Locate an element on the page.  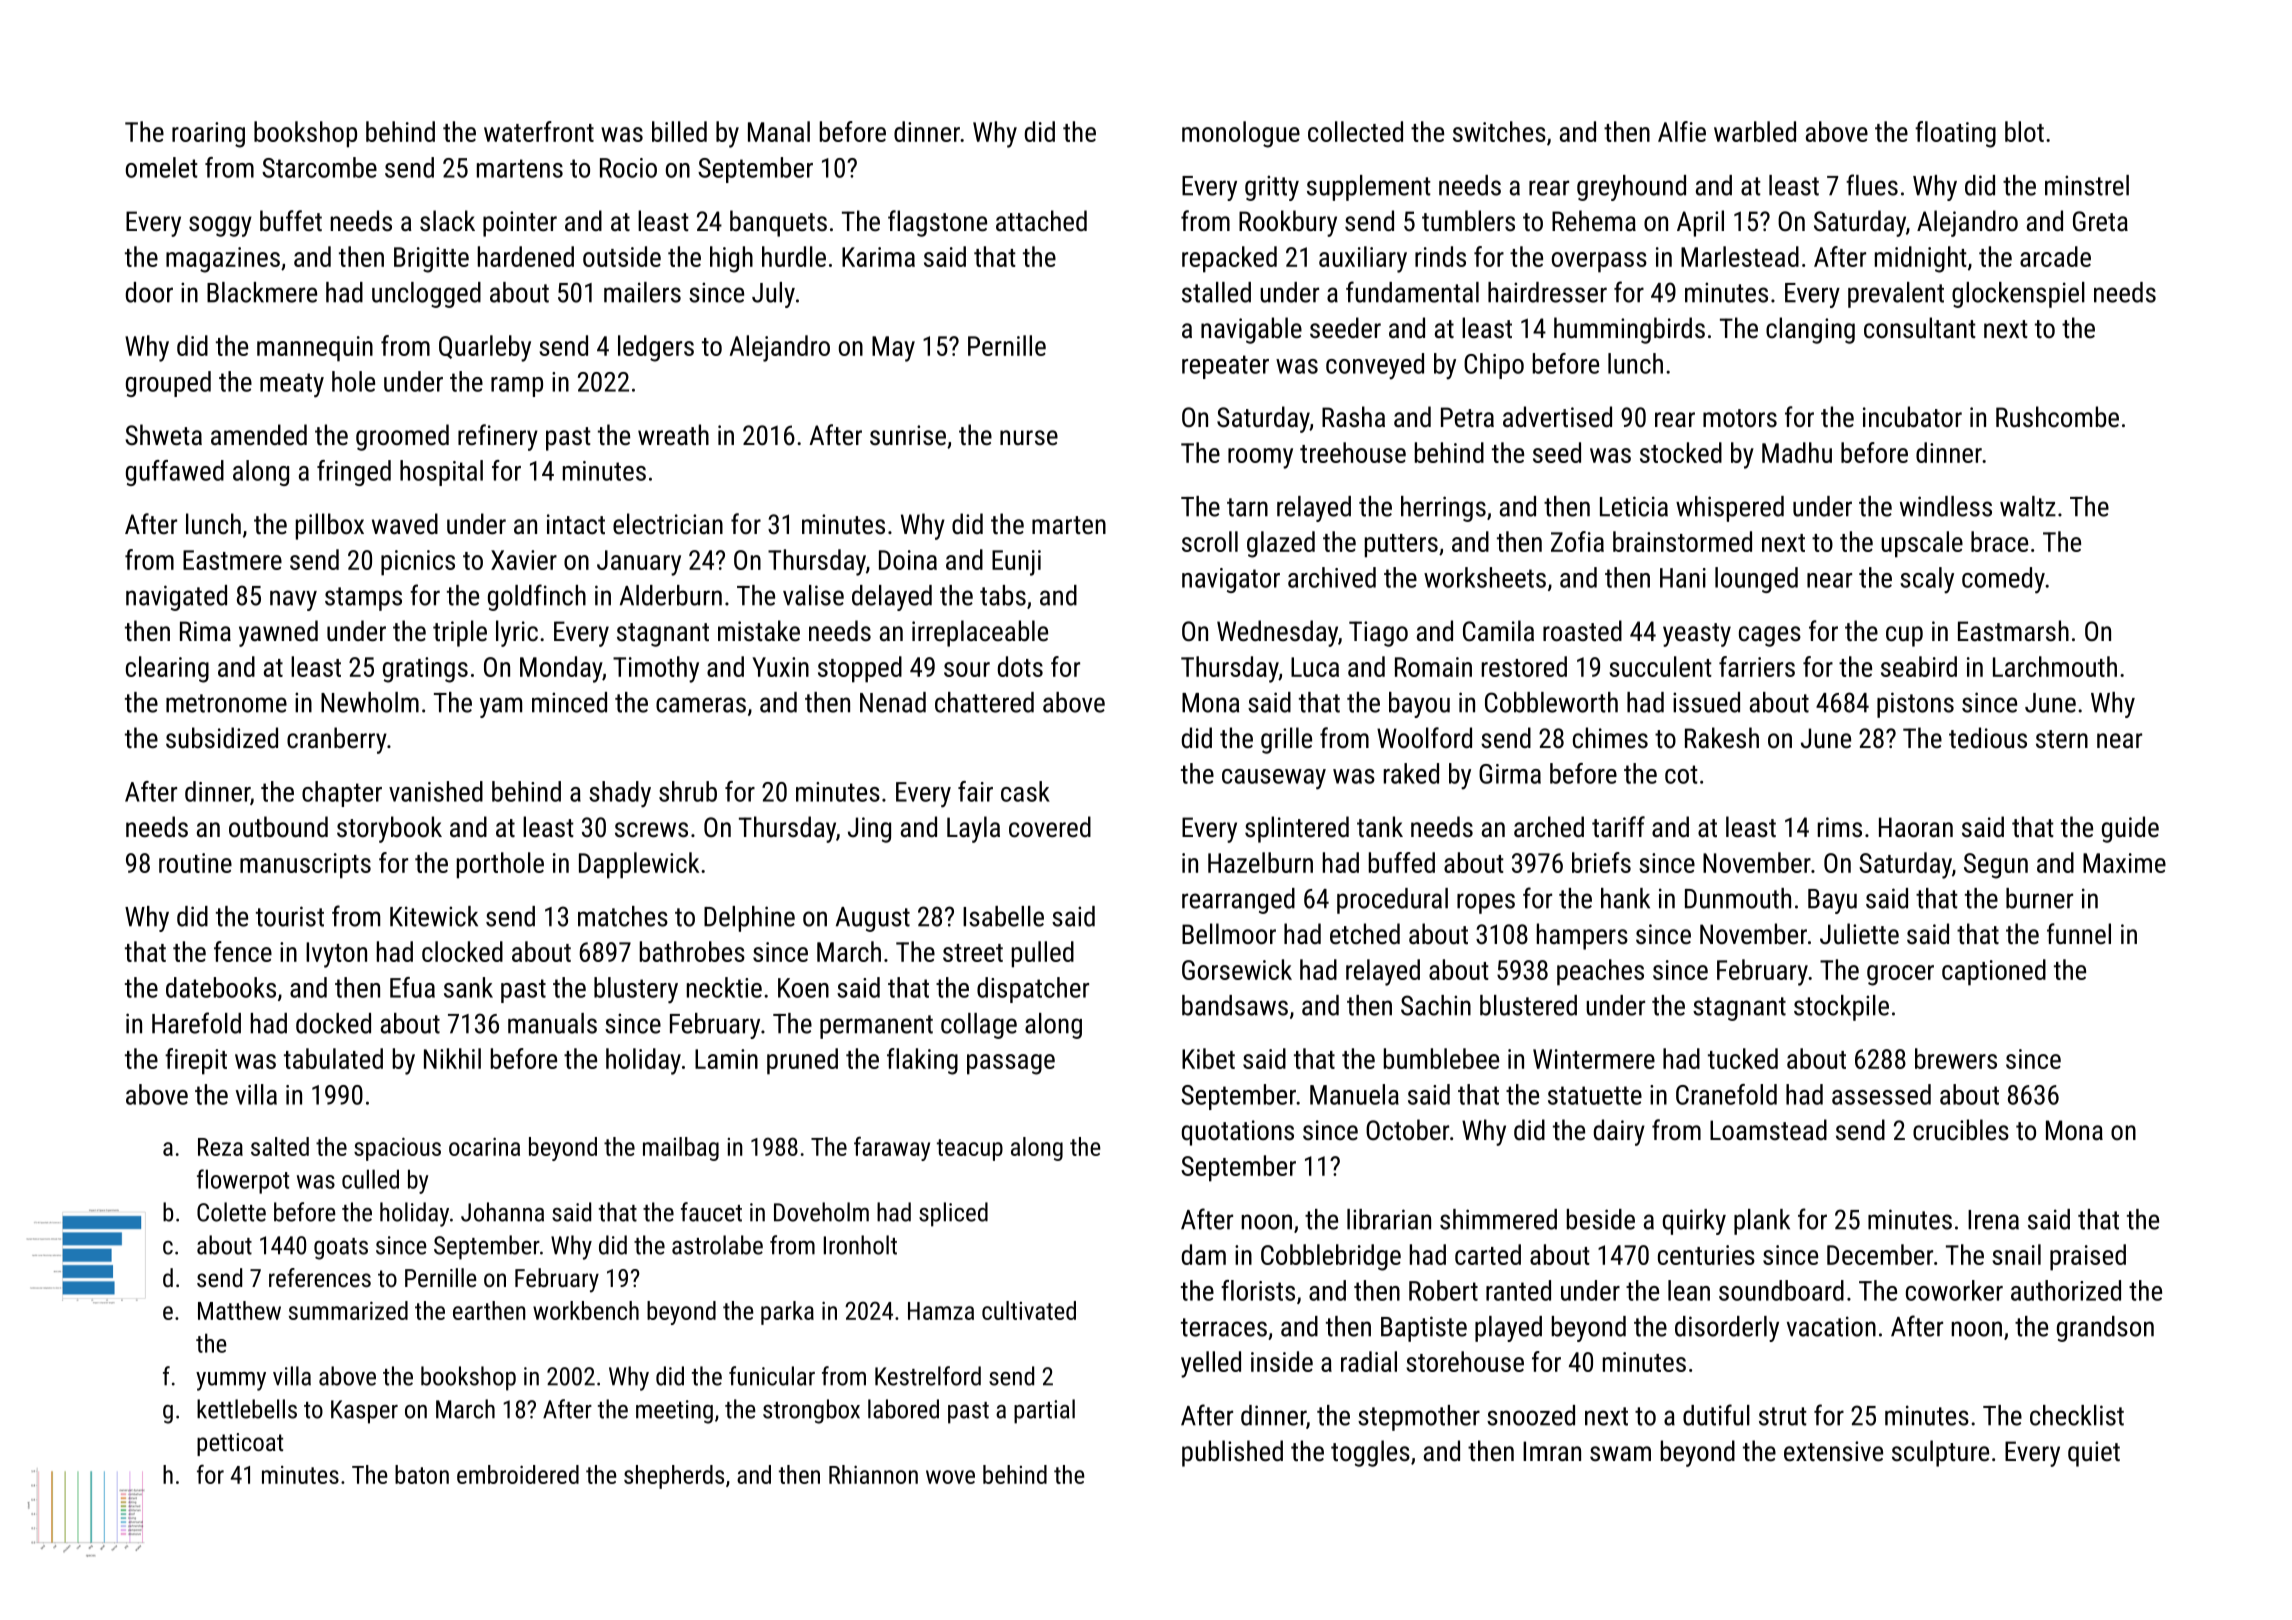
chattered is located at coordinates (984, 702).
